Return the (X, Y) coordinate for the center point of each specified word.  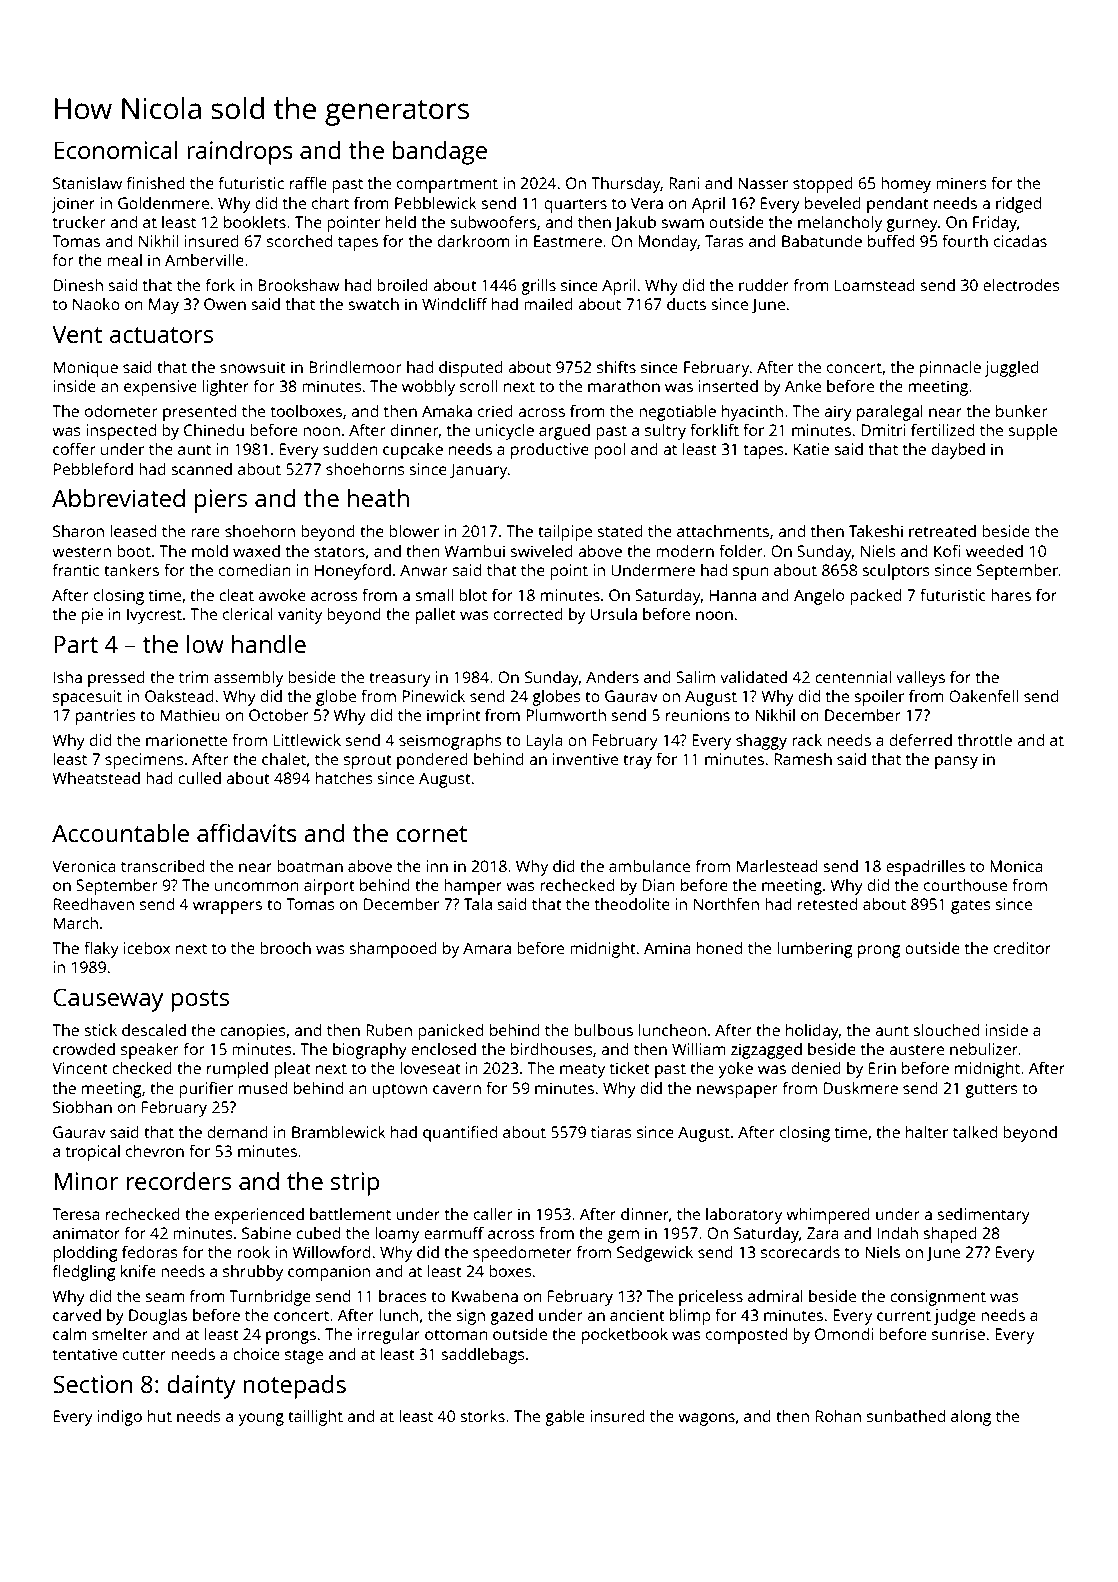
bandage (440, 152)
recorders (179, 1180)
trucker (79, 222)
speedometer (522, 1254)
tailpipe (565, 533)
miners (961, 183)
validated (753, 677)
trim (194, 677)
